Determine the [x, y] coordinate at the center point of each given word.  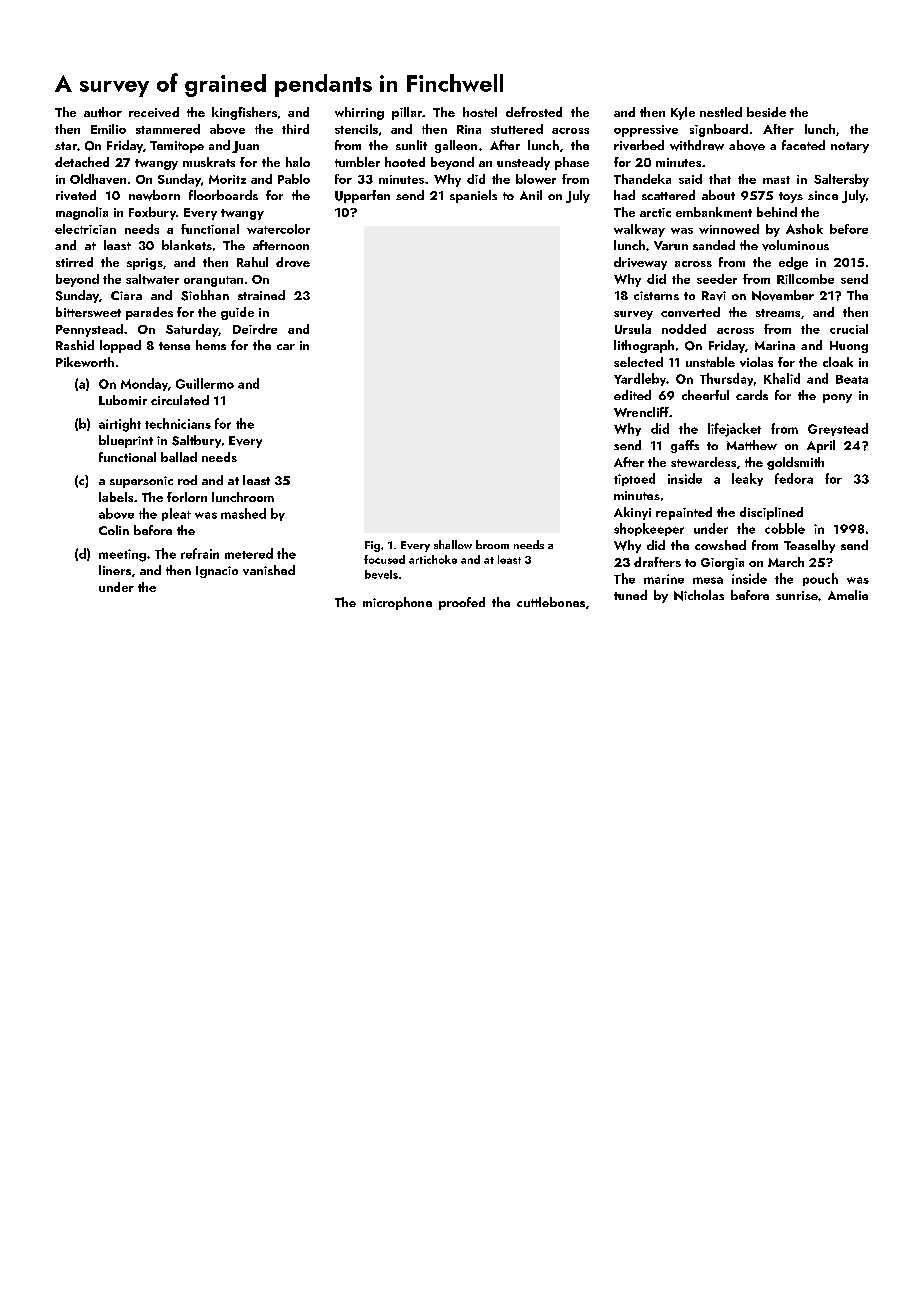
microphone [397, 603]
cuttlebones [551, 602]
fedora [794, 478]
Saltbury [196, 441]
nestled [721, 112]
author [103, 112]
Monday [144, 384]
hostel [480, 112]
